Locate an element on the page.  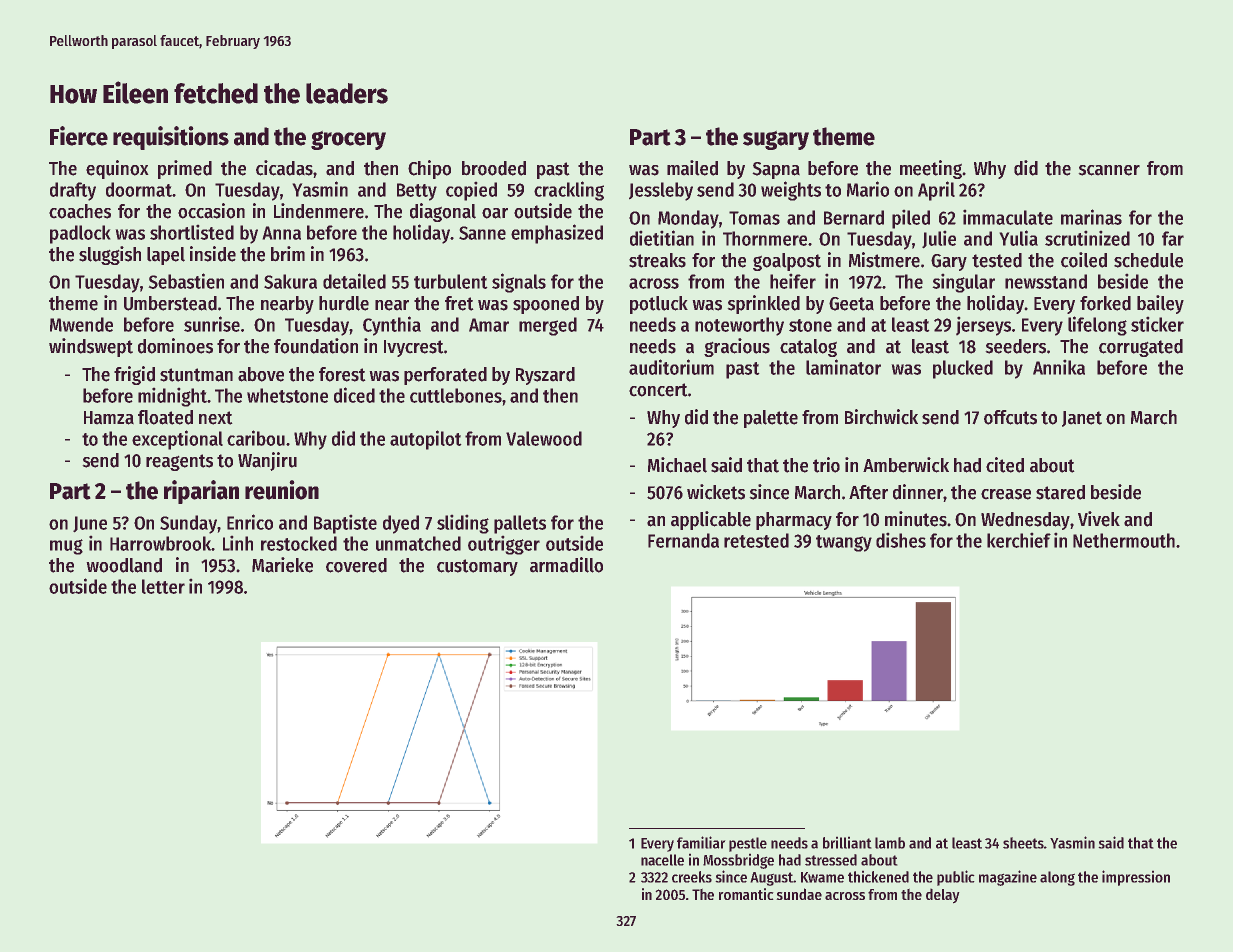
occasion is located at coordinates (211, 211).
